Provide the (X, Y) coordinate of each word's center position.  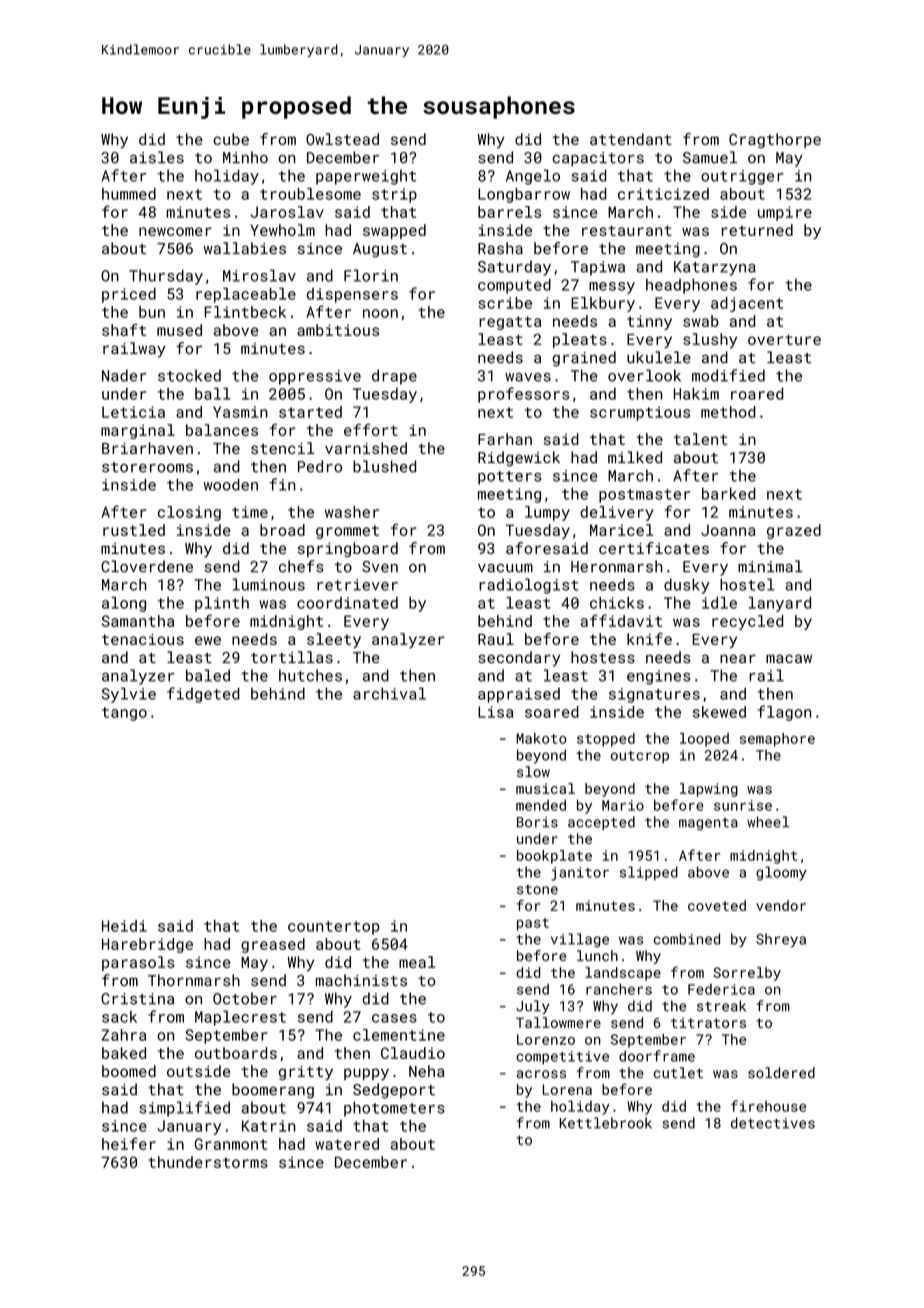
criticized (663, 194)
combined (687, 939)
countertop (333, 928)
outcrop (640, 757)
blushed (384, 466)
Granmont (231, 1144)
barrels (509, 212)
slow (533, 771)
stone (537, 890)
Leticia (133, 412)
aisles (157, 157)
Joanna (728, 530)
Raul (496, 639)
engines (658, 677)
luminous (269, 584)
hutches (310, 675)
